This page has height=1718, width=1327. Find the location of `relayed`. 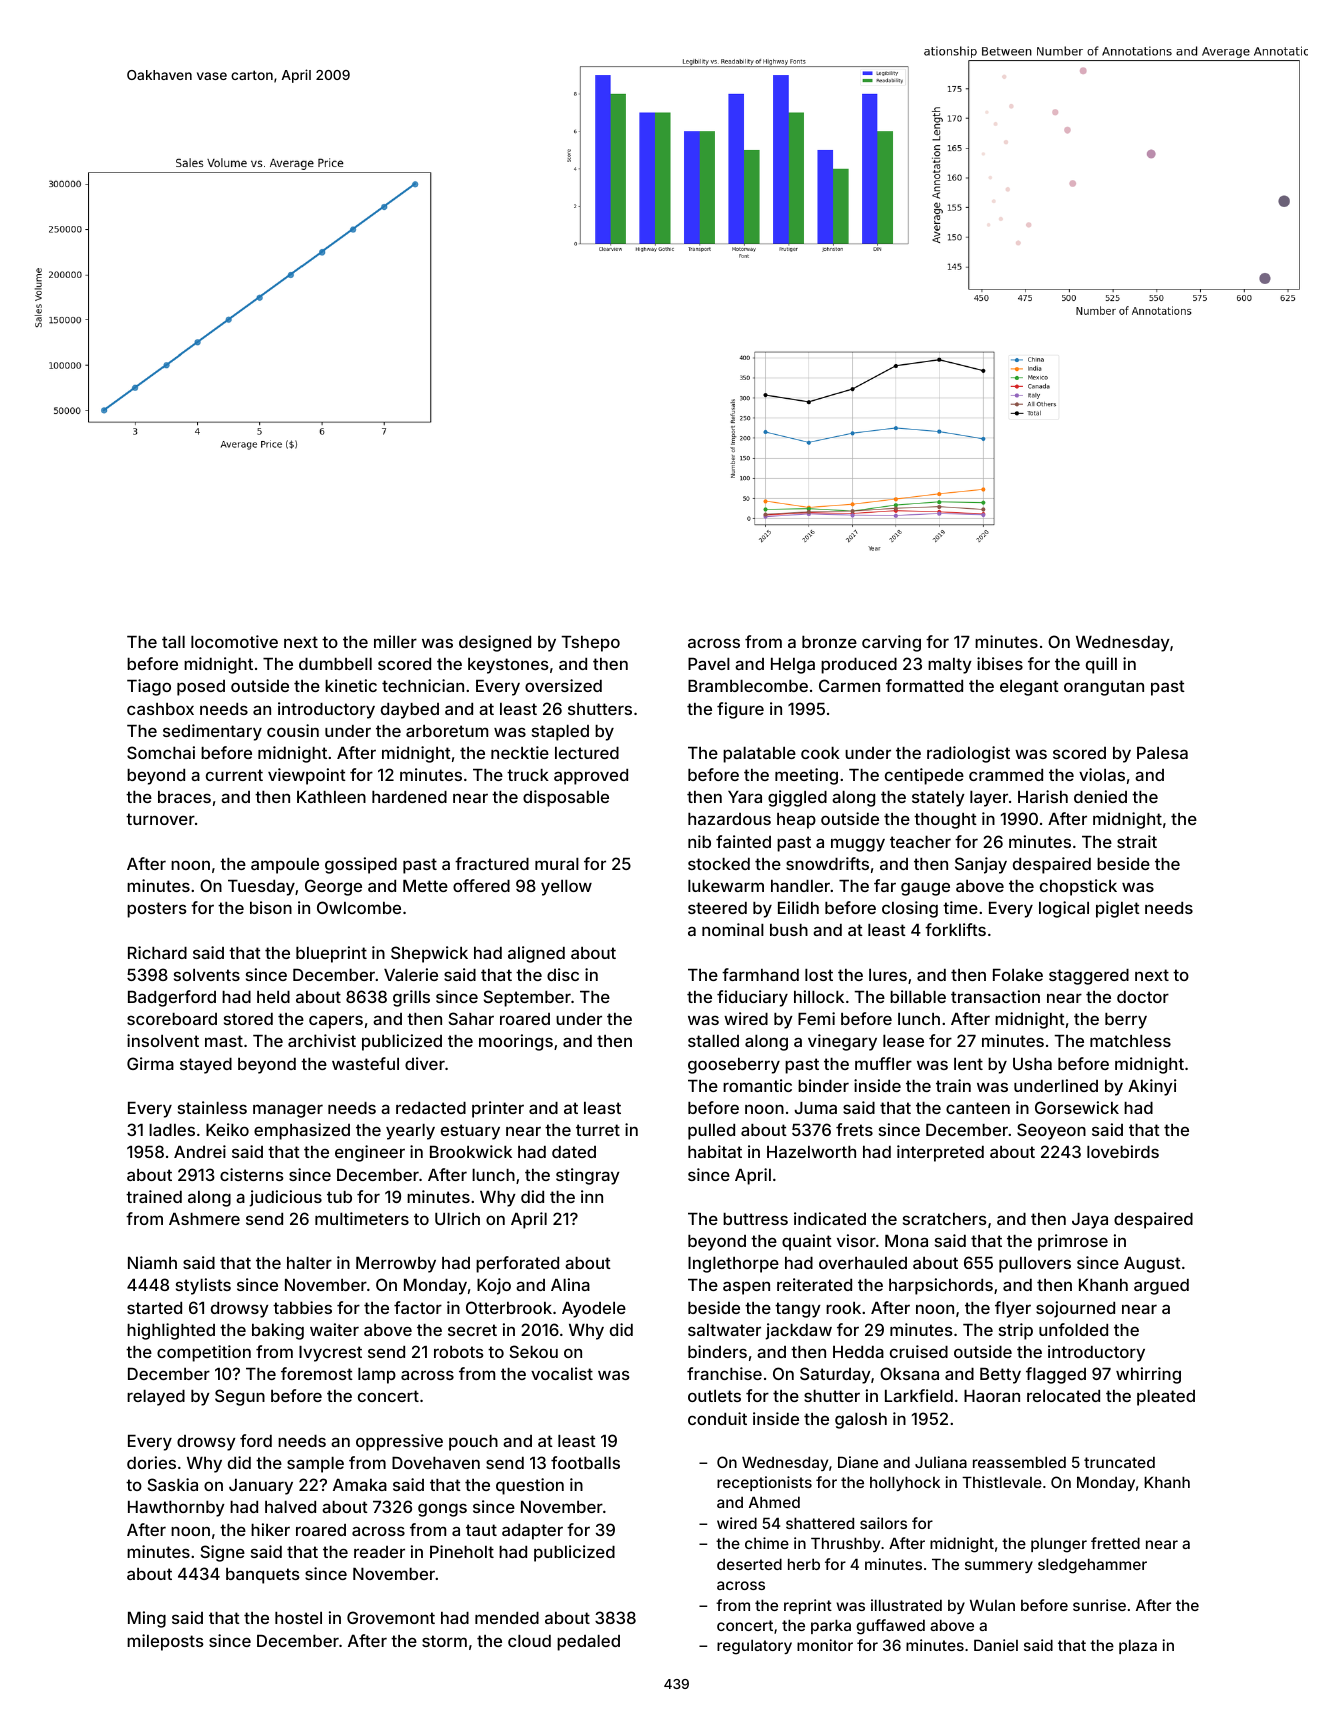

relayed is located at coordinates (156, 1398).
